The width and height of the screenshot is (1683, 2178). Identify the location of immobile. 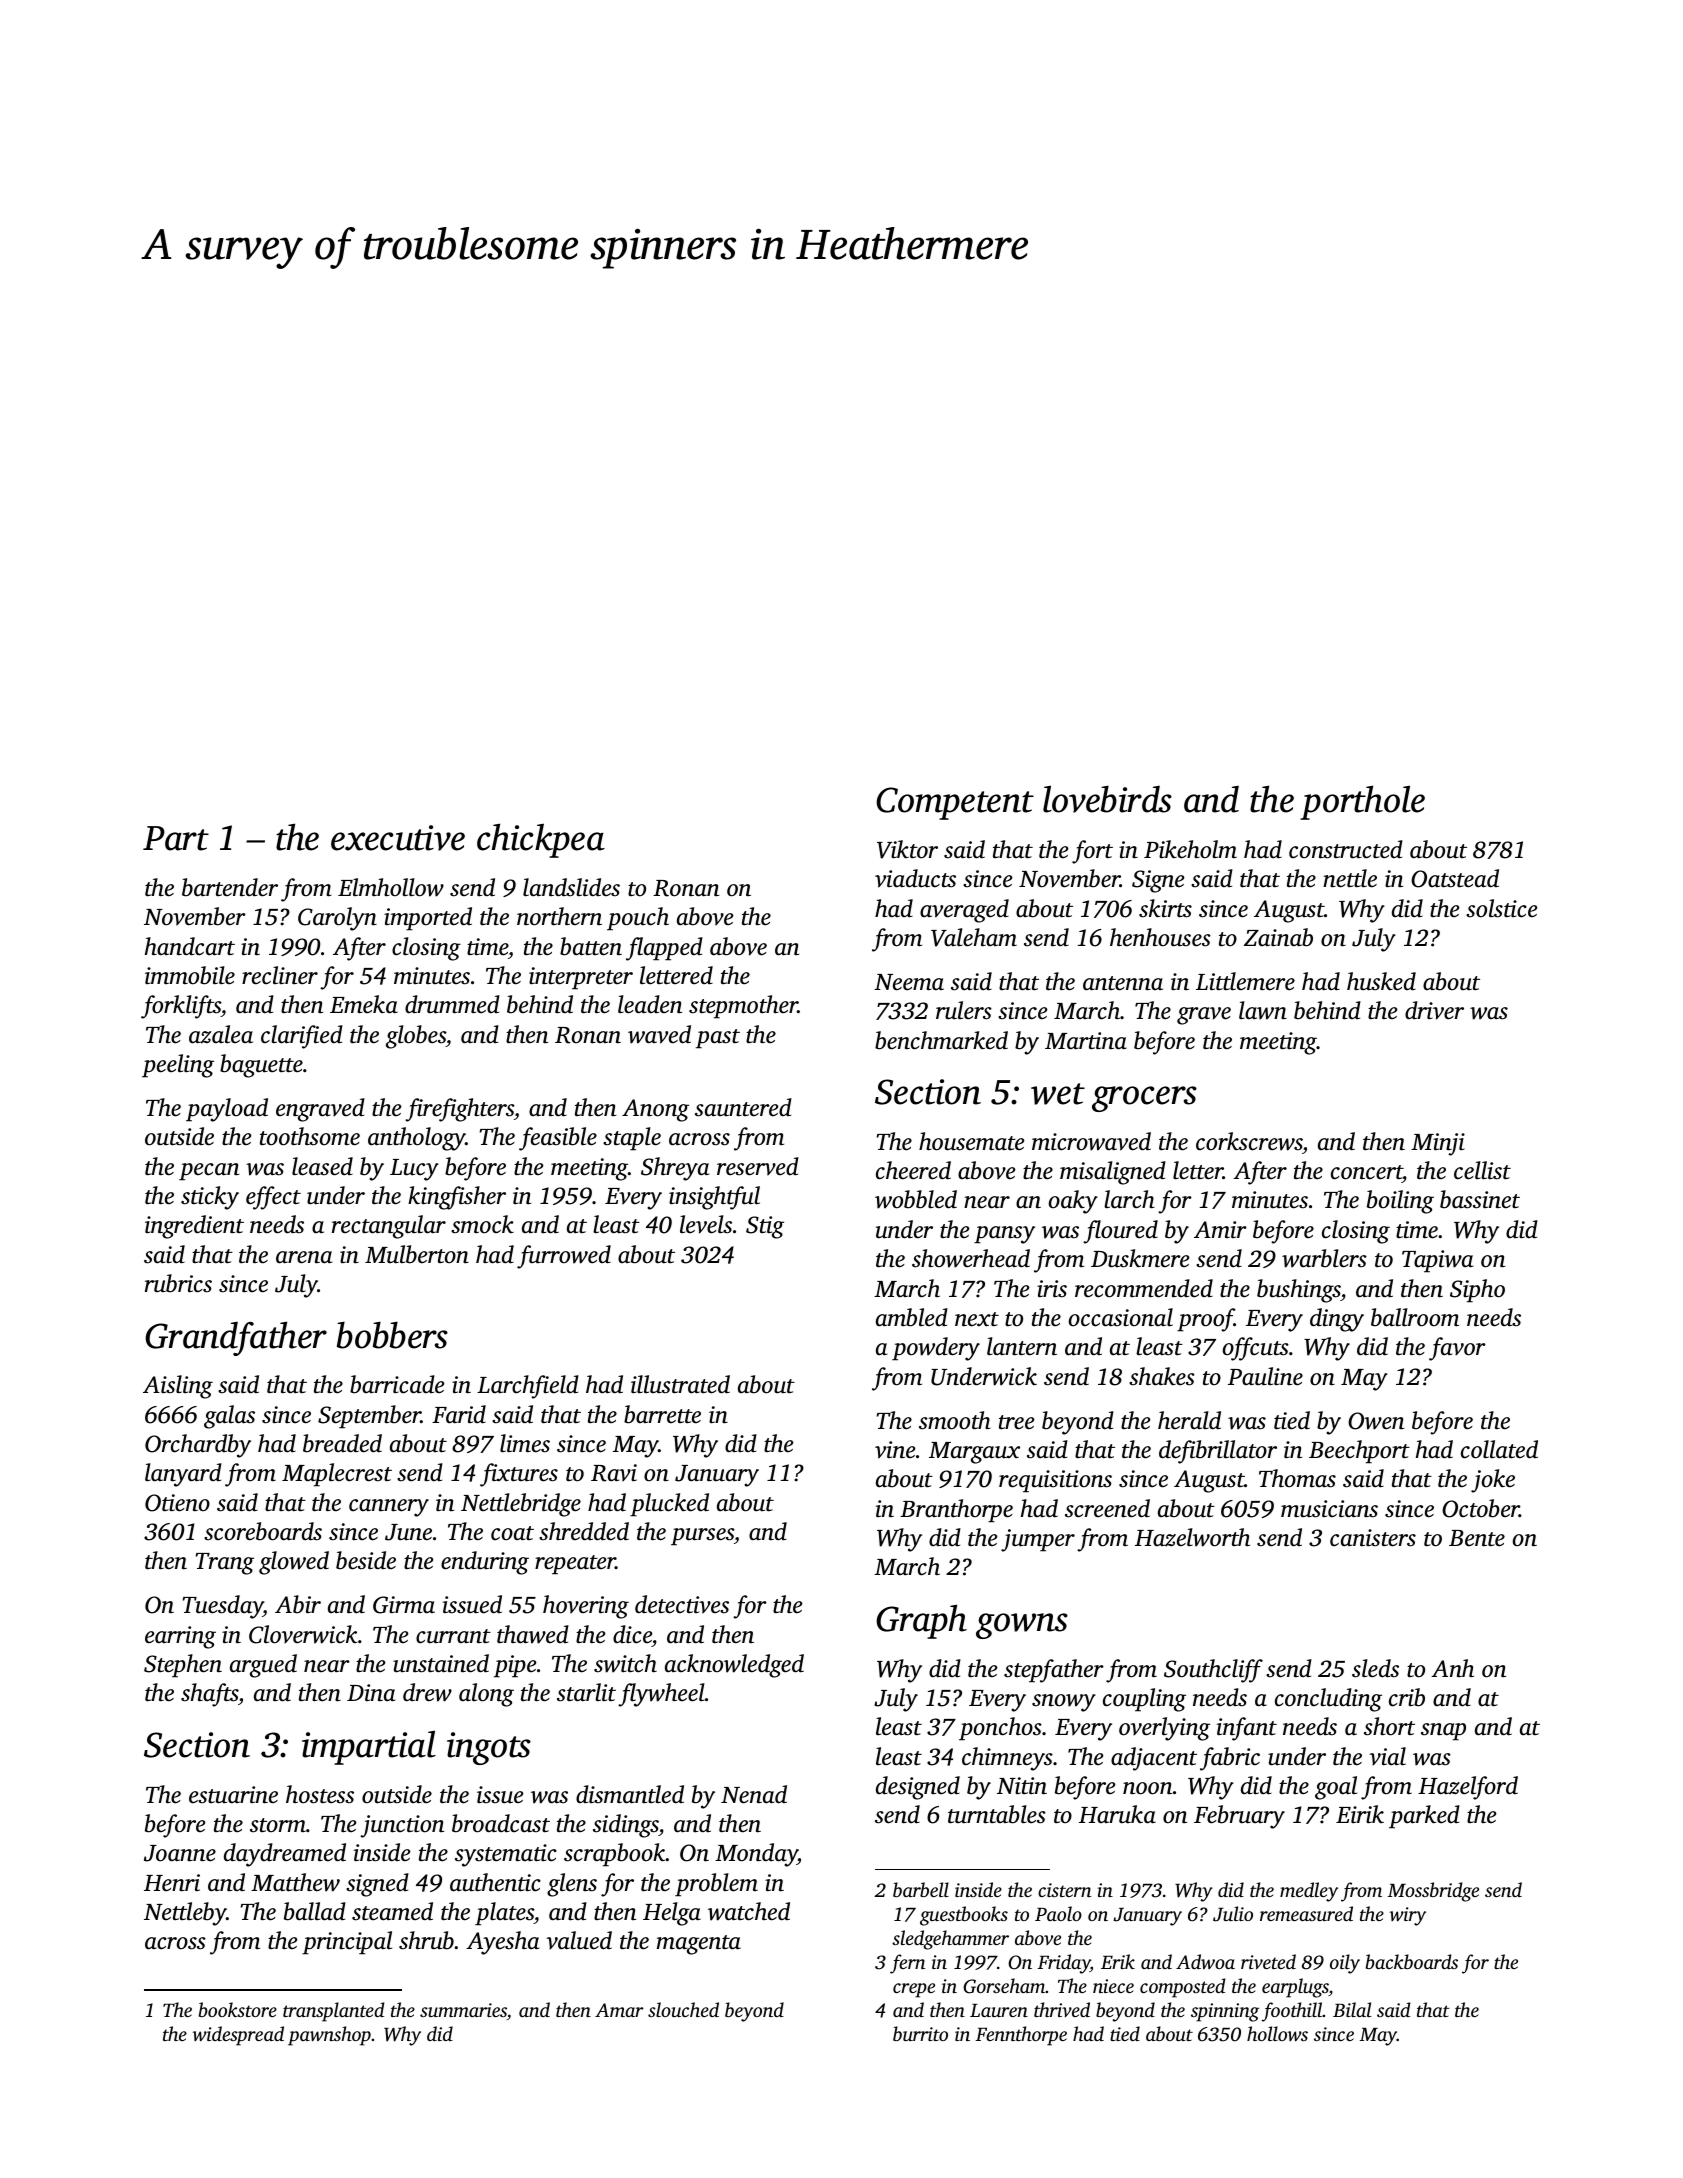
(190, 975).
